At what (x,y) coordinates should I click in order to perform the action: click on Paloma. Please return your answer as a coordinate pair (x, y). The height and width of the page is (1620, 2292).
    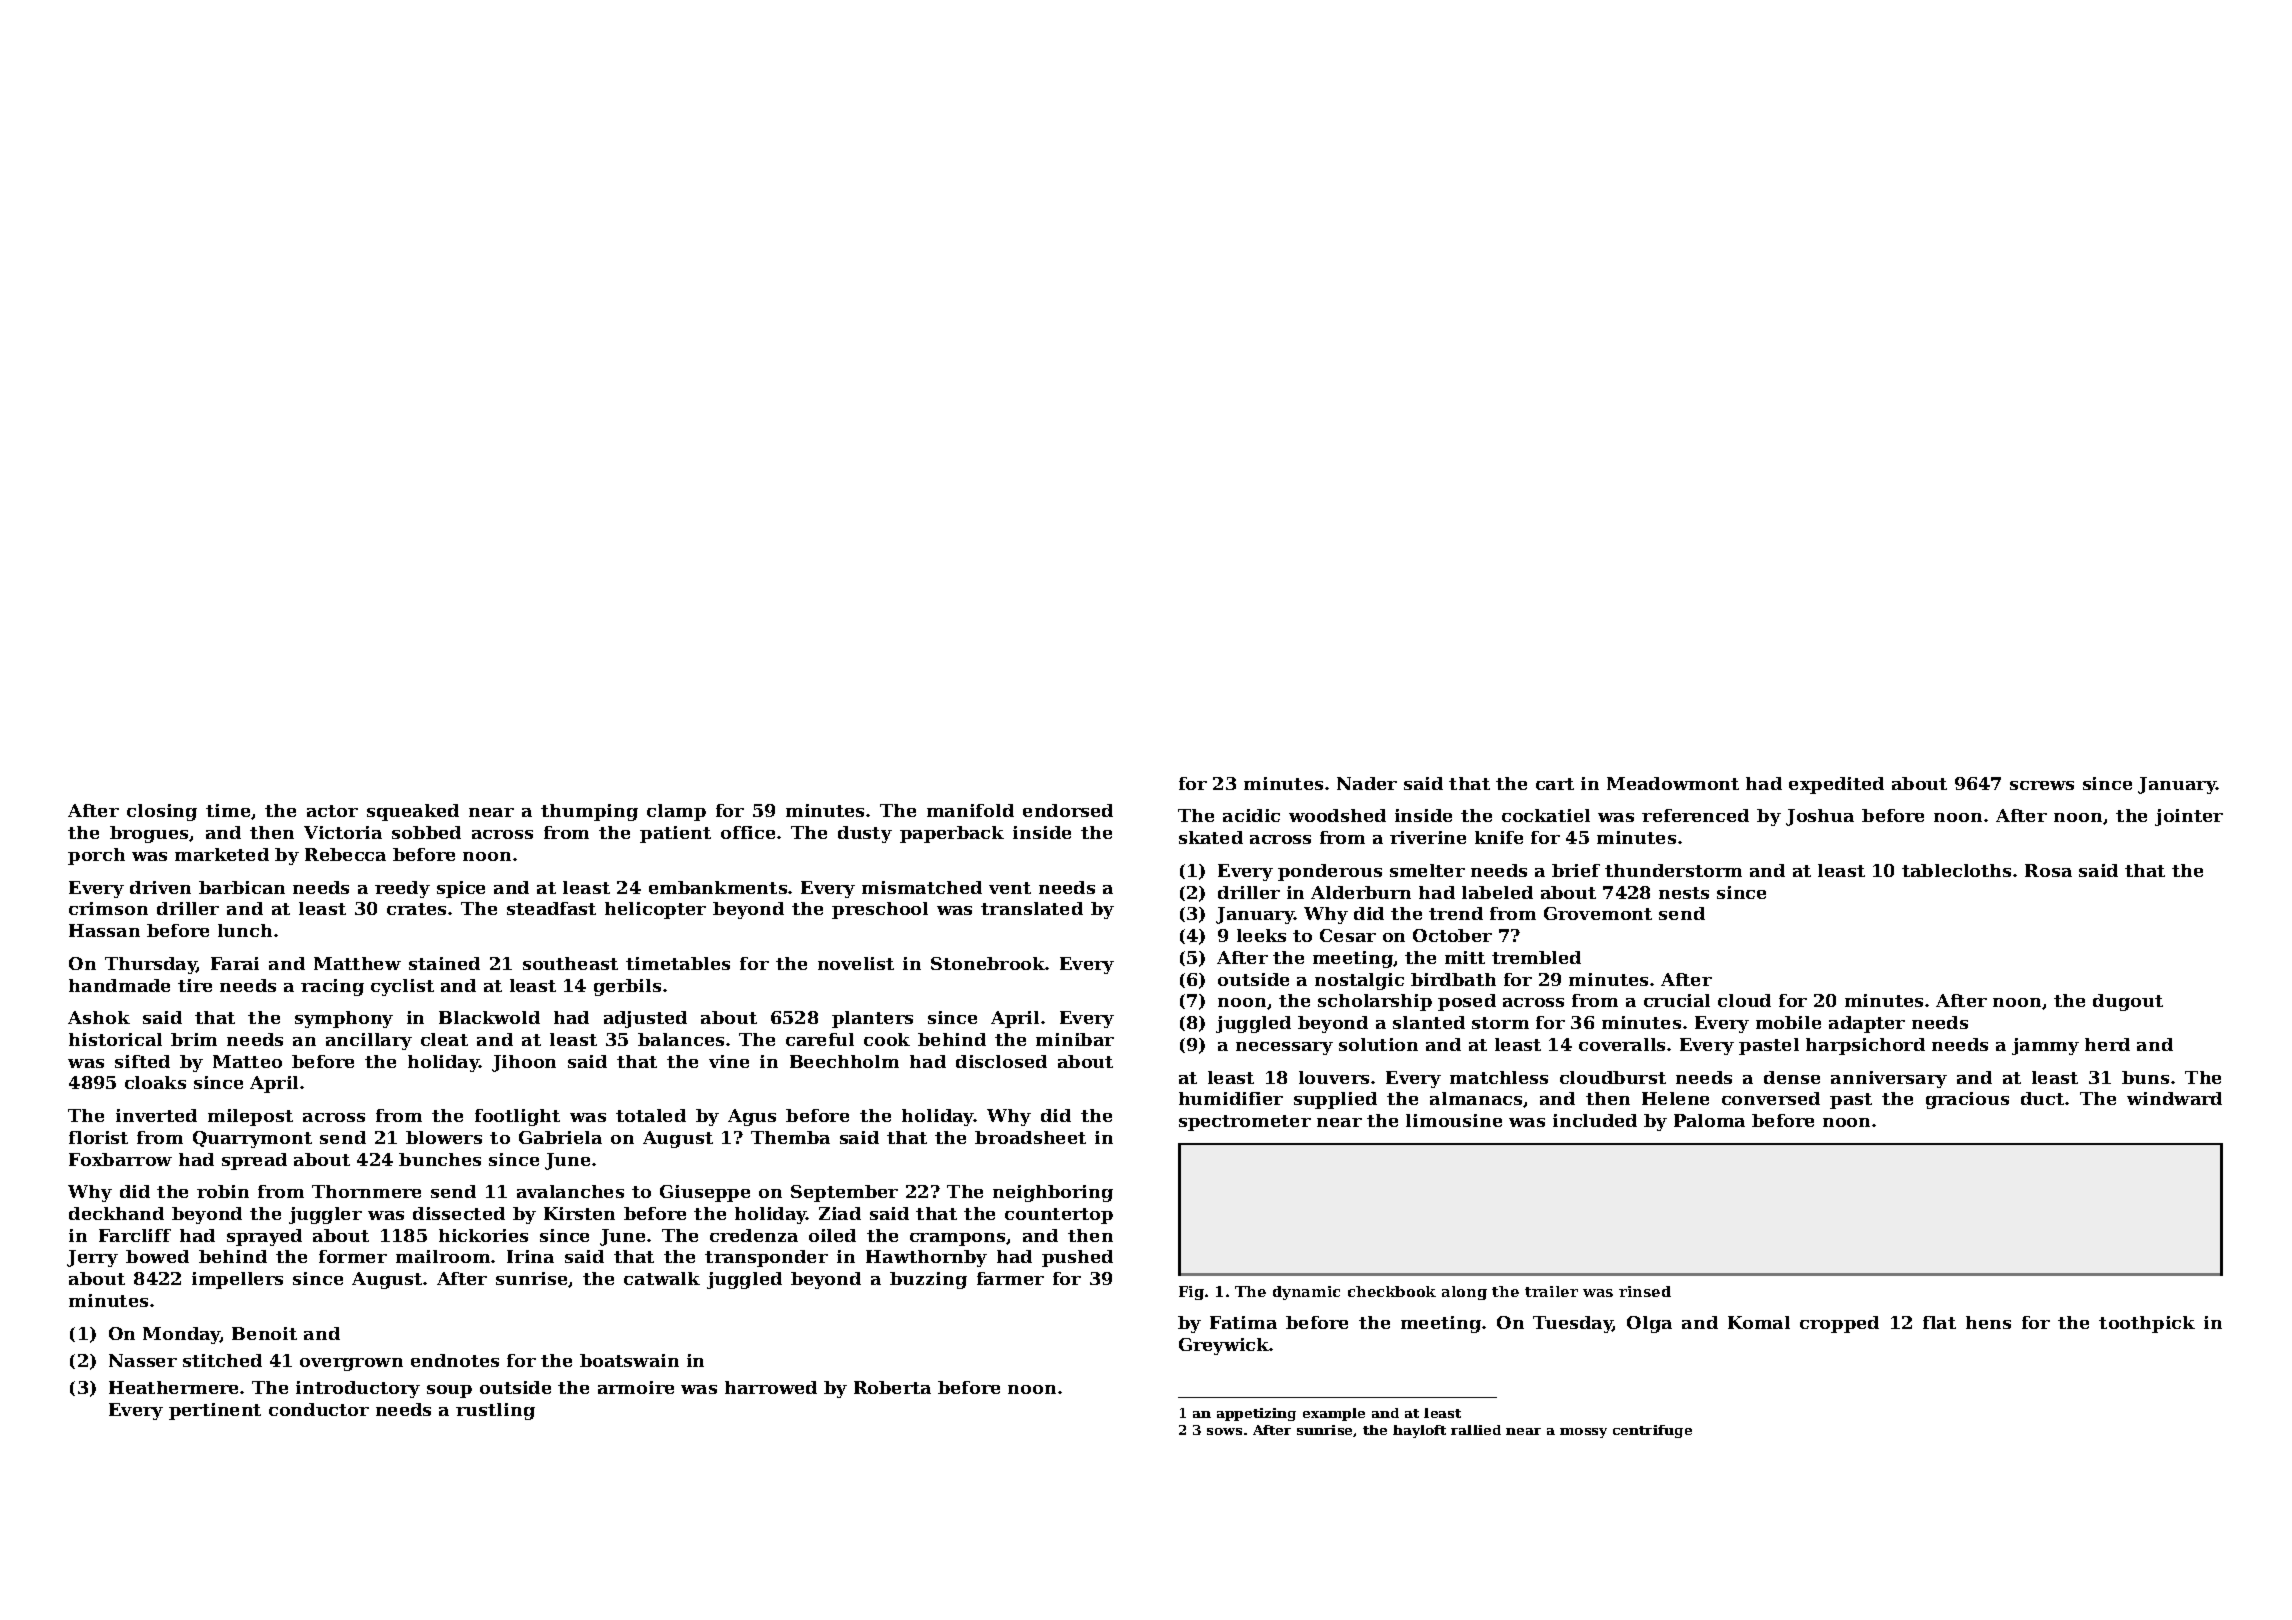
    Looking at the image, I should click on (1709, 1120).
